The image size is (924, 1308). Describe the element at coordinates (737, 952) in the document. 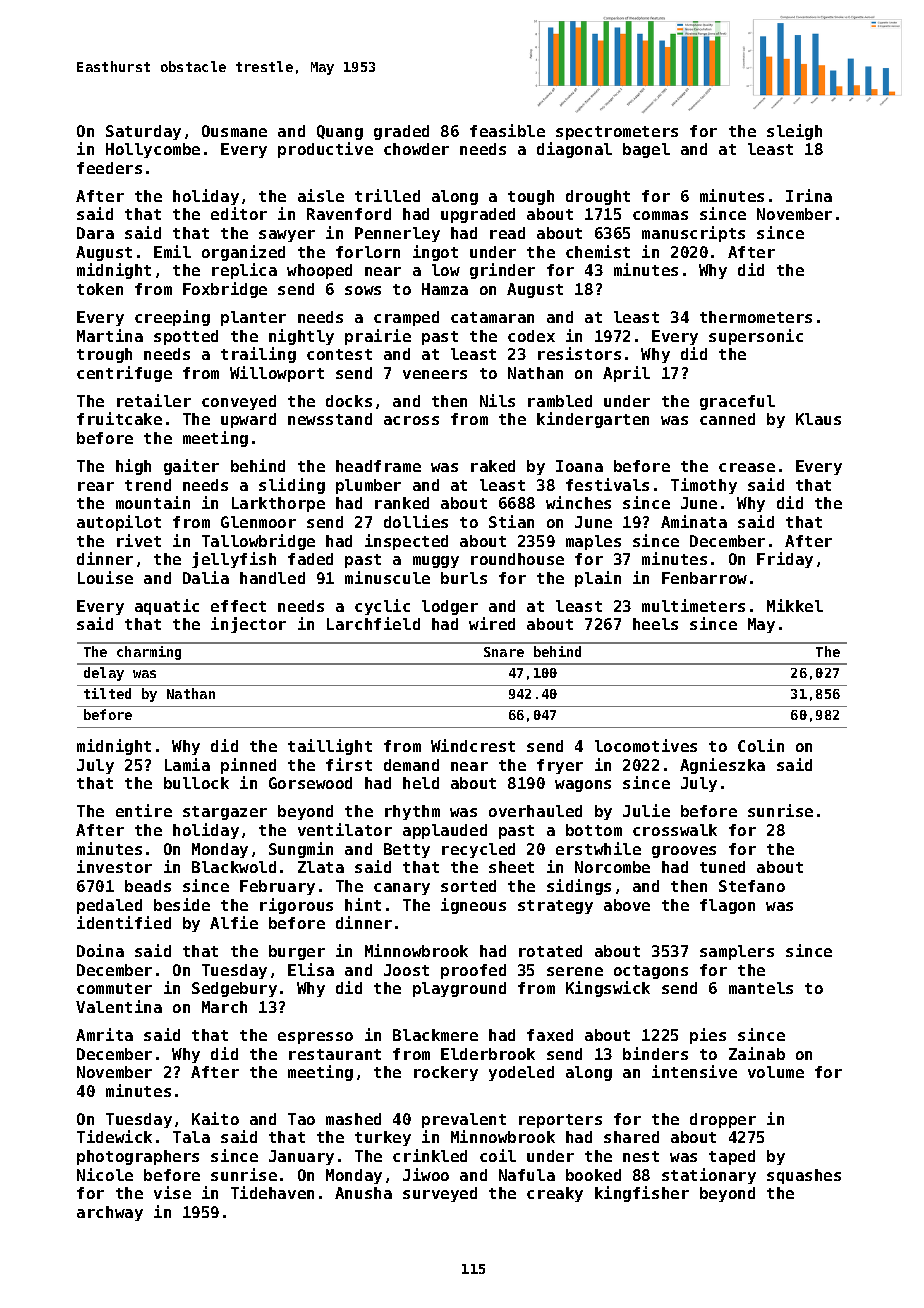

I see `samplers` at that location.
